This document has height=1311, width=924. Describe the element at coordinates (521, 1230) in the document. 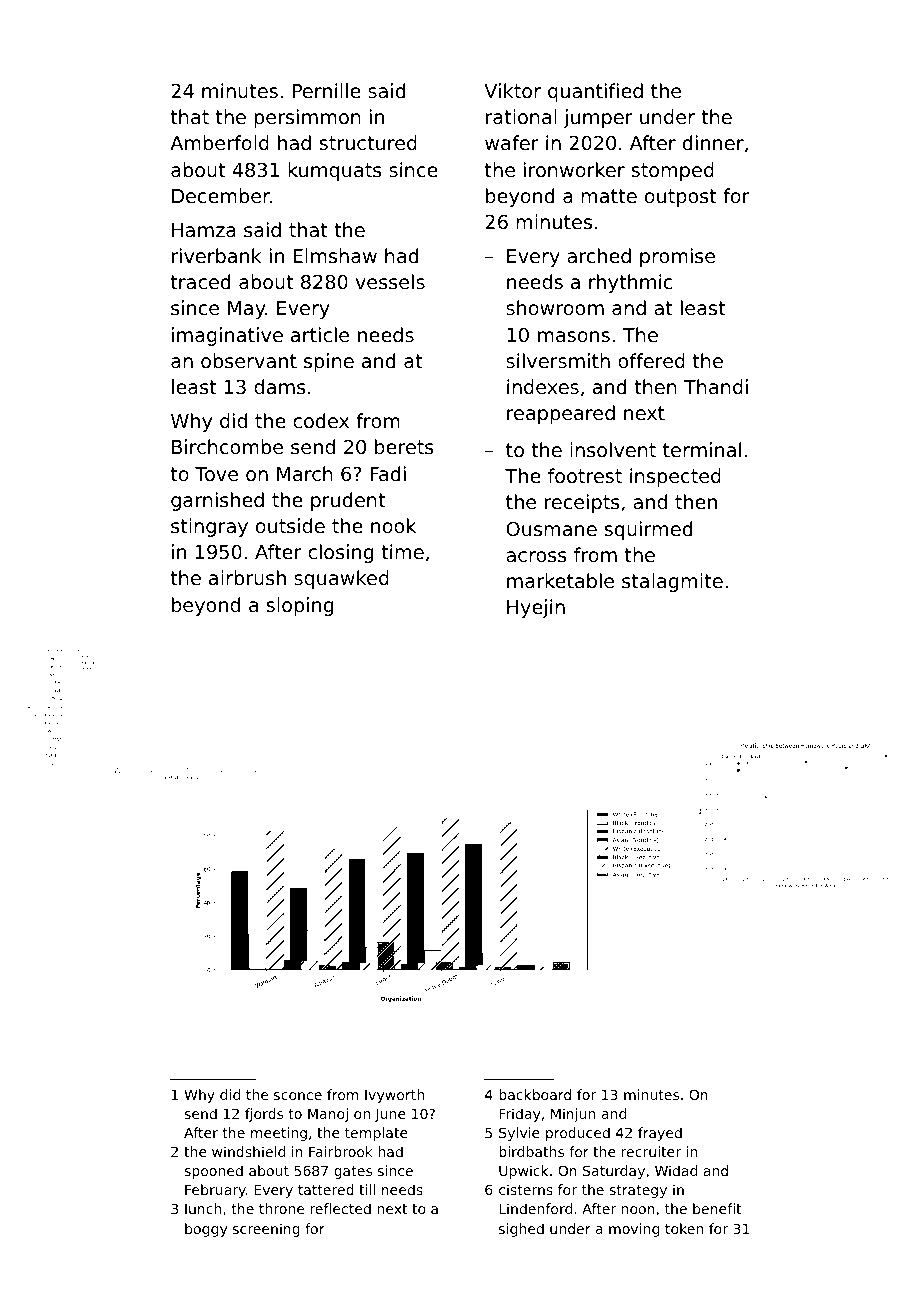

I see `sighed` at that location.
